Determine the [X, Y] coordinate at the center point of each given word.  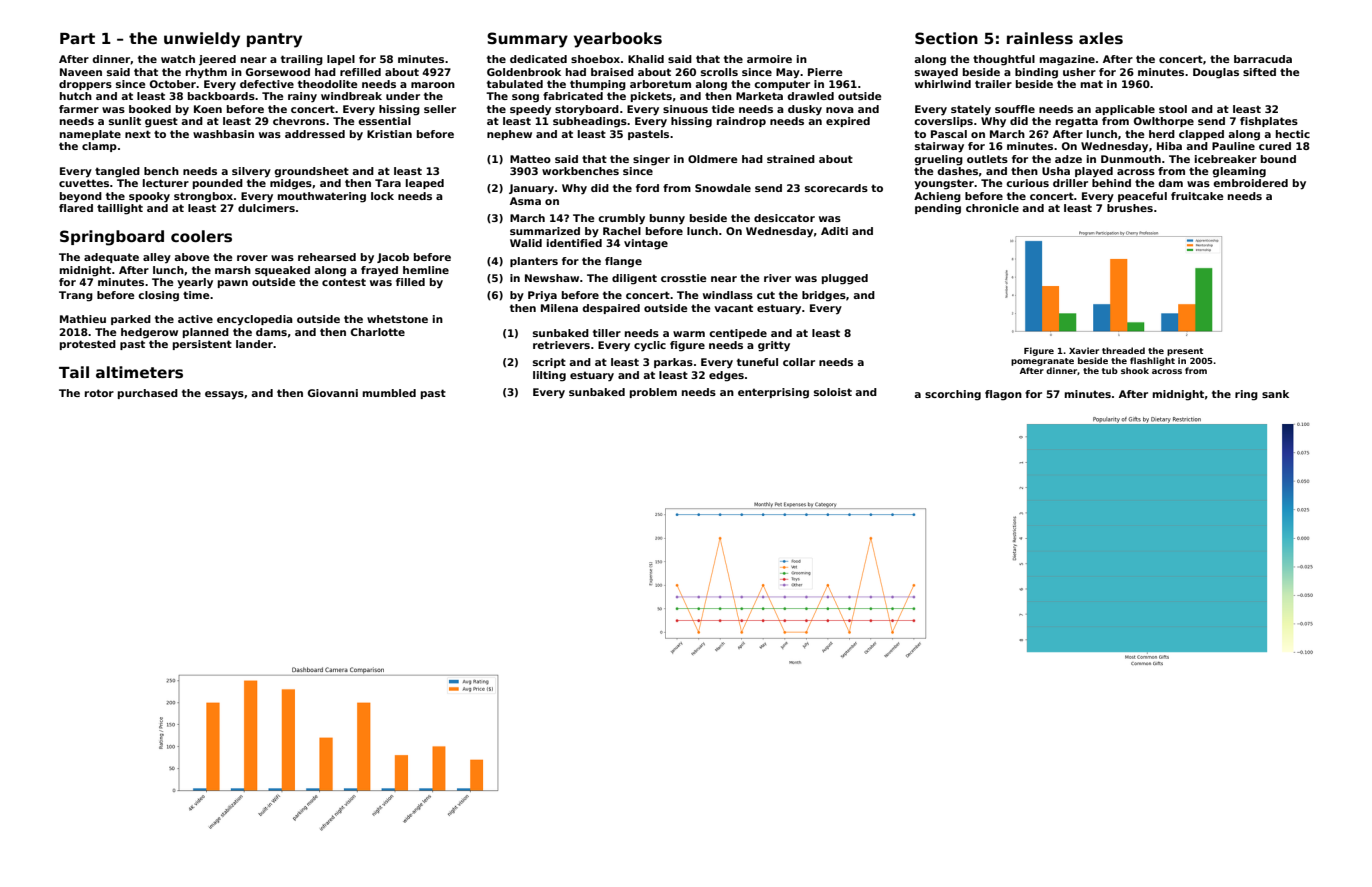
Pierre [825, 72]
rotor [99, 393]
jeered [217, 60]
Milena [559, 308]
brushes [1130, 208]
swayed [936, 73]
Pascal [949, 134]
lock [382, 196]
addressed [315, 134]
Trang [76, 296]
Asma [525, 201]
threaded [1123, 350]
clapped [1201, 135]
